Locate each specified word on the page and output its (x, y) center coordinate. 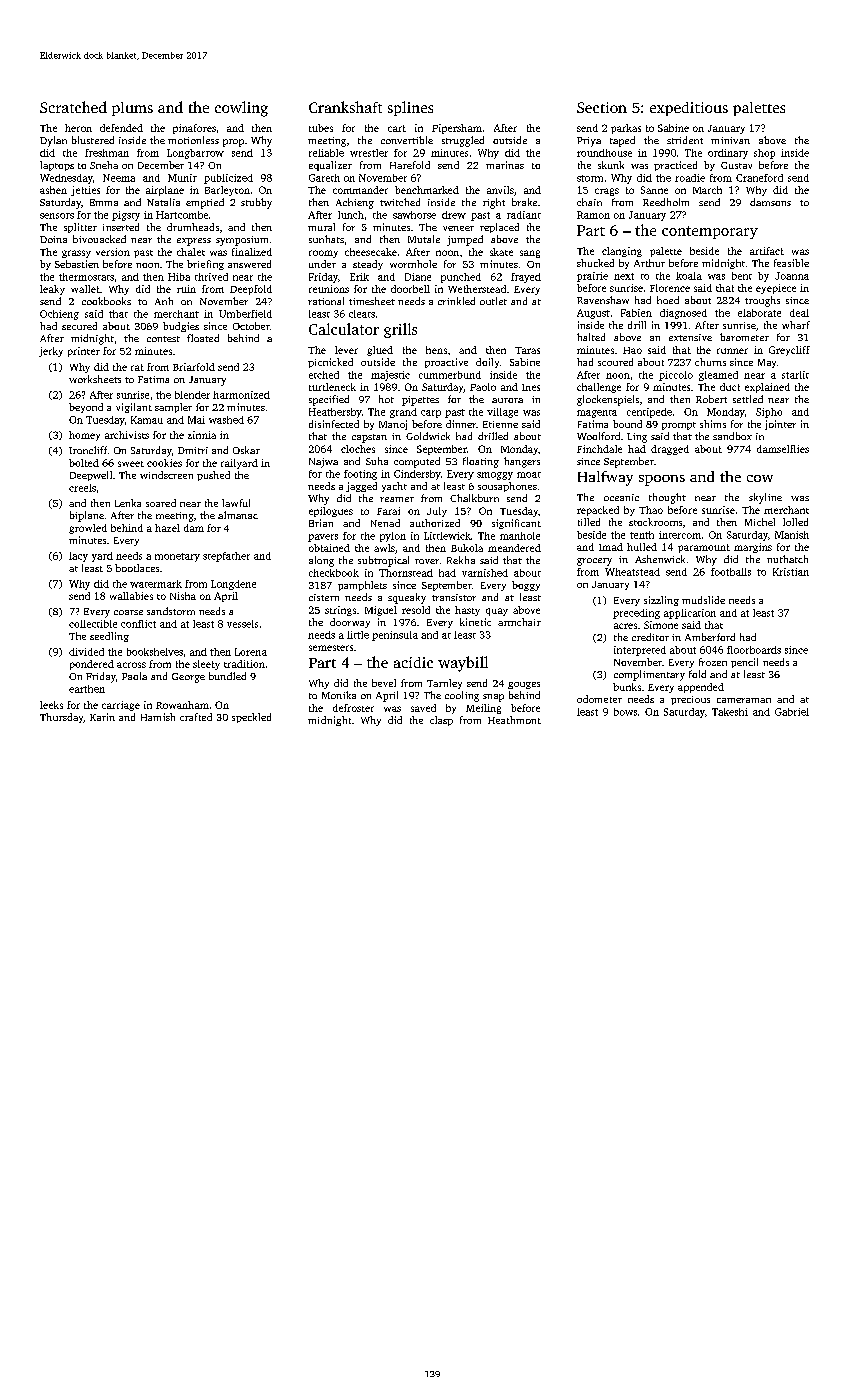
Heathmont (514, 720)
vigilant (134, 408)
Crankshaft (345, 107)
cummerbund (450, 375)
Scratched (73, 107)
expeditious (689, 109)
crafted (196, 717)
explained (767, 388)
